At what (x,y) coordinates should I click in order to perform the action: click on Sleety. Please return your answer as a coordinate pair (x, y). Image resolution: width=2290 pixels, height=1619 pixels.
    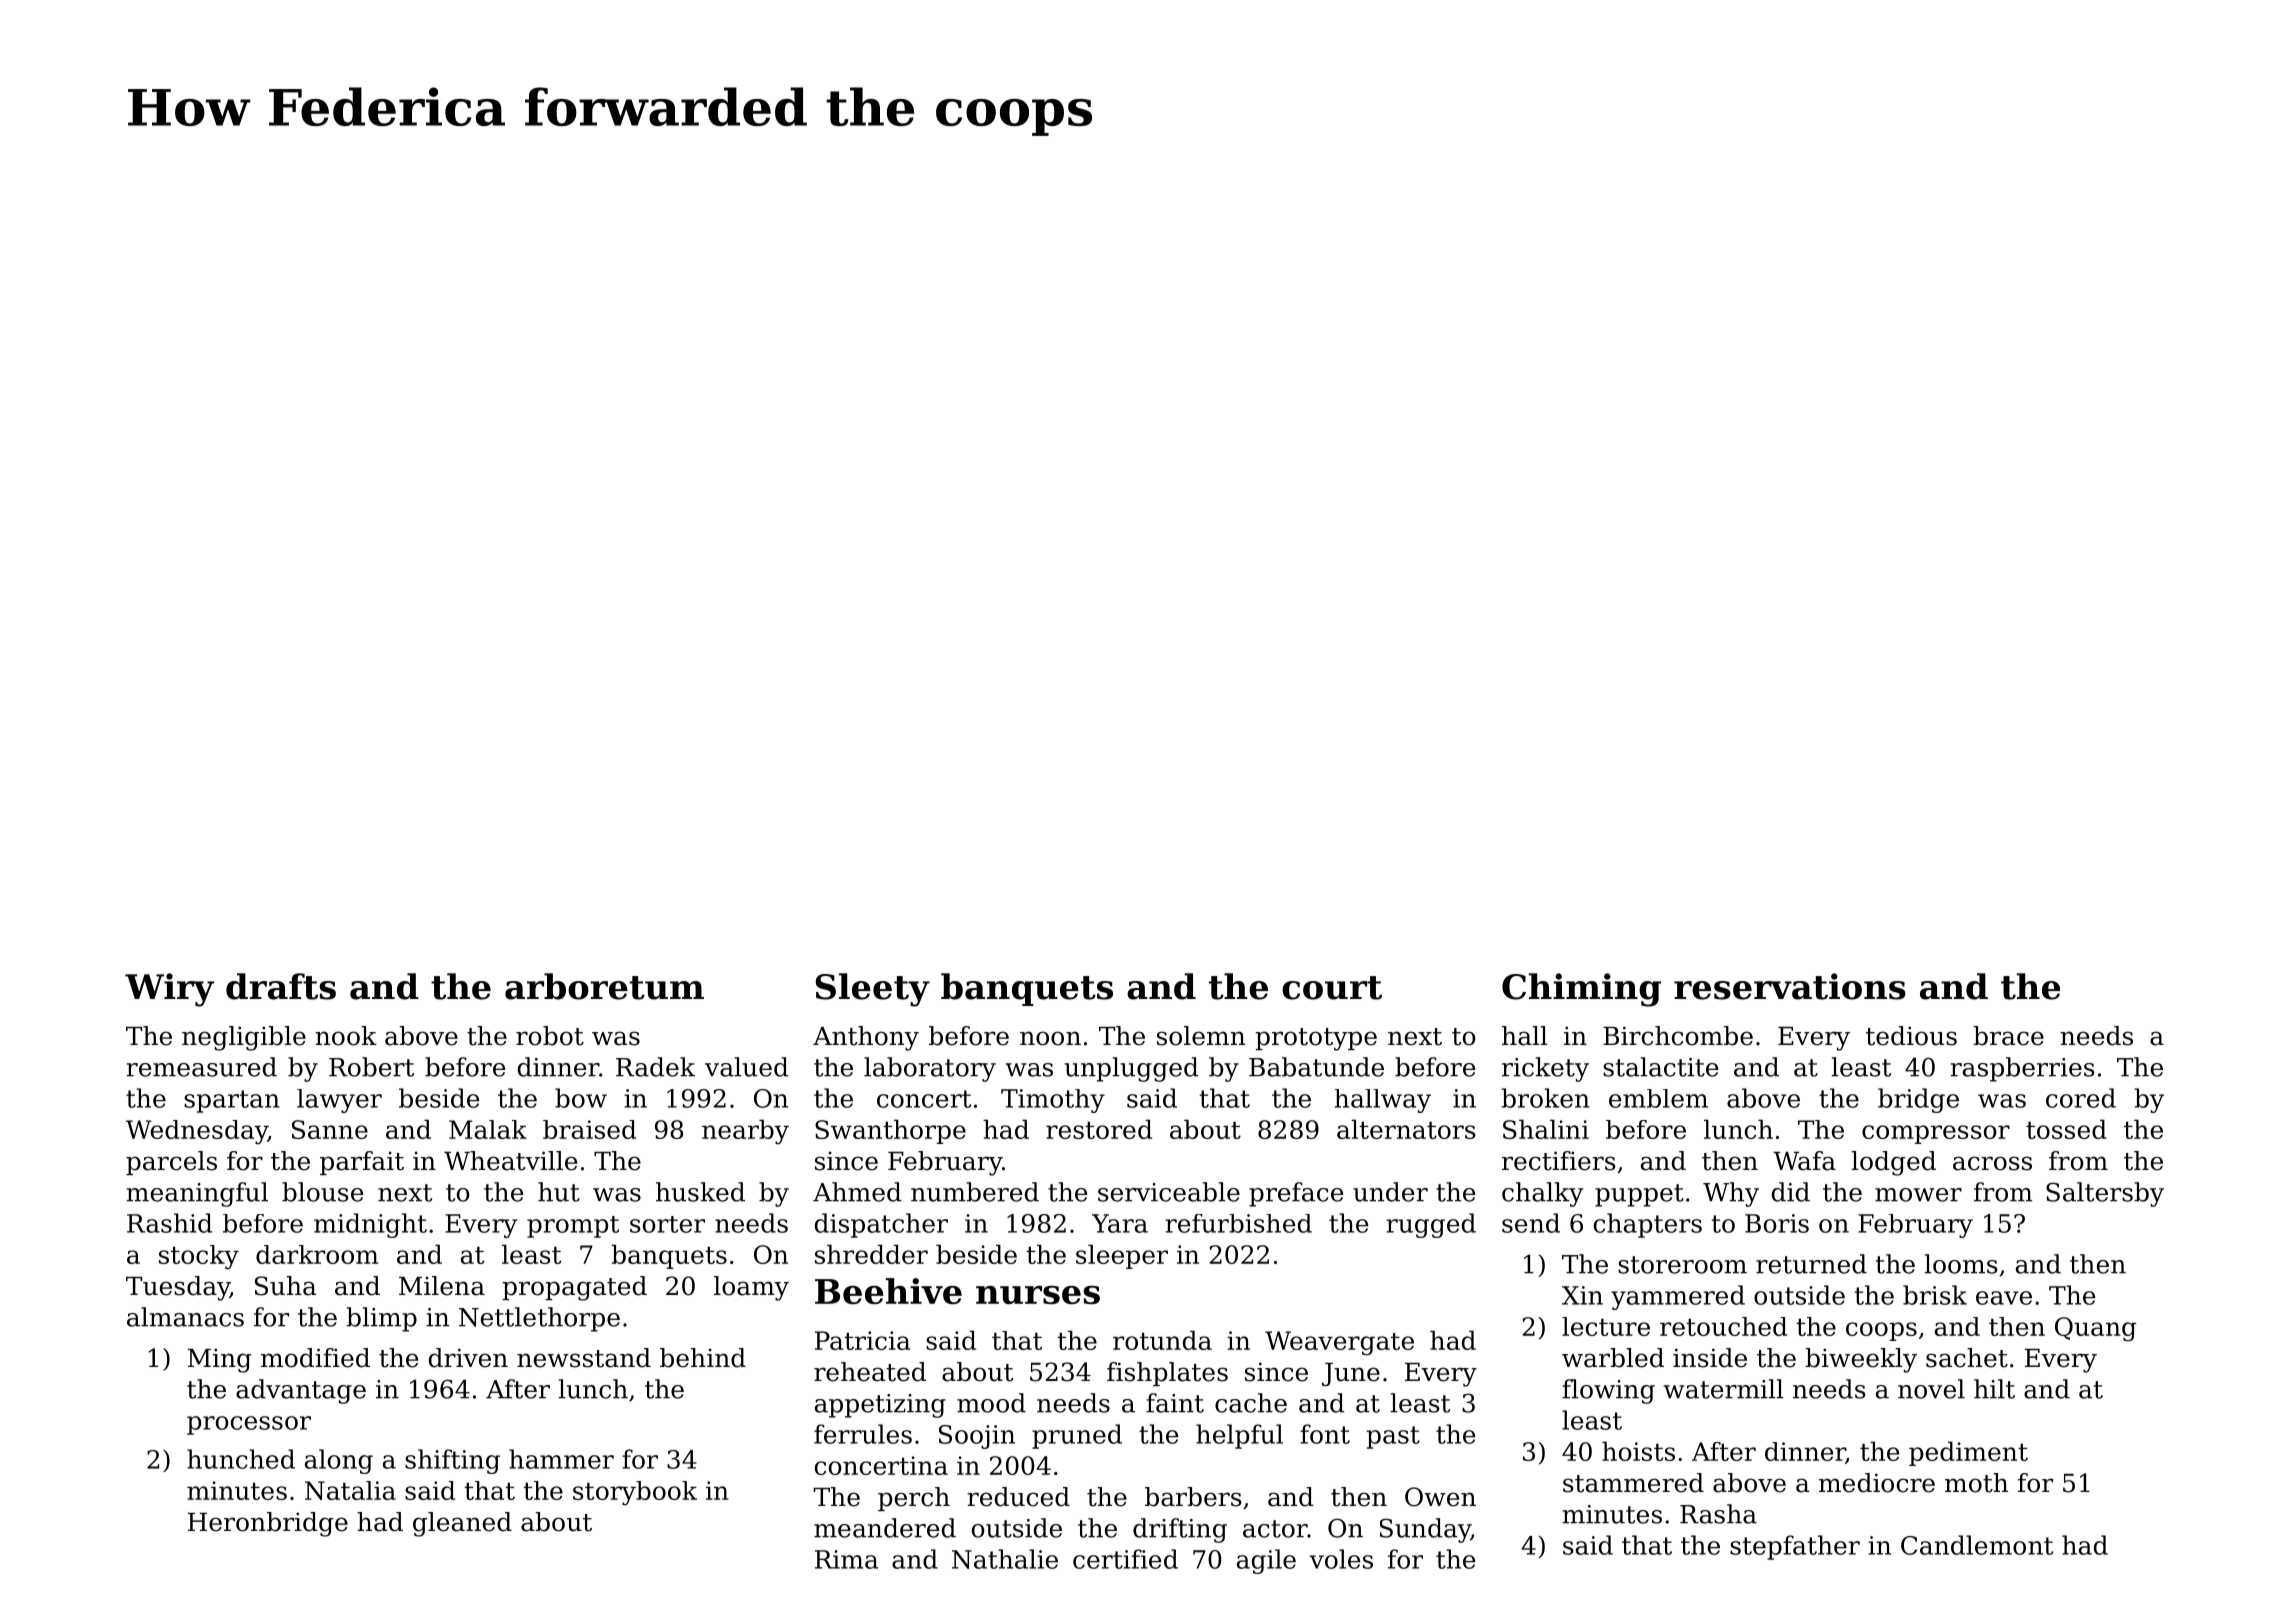
    Looking at the image, I should click on (872, 990).
